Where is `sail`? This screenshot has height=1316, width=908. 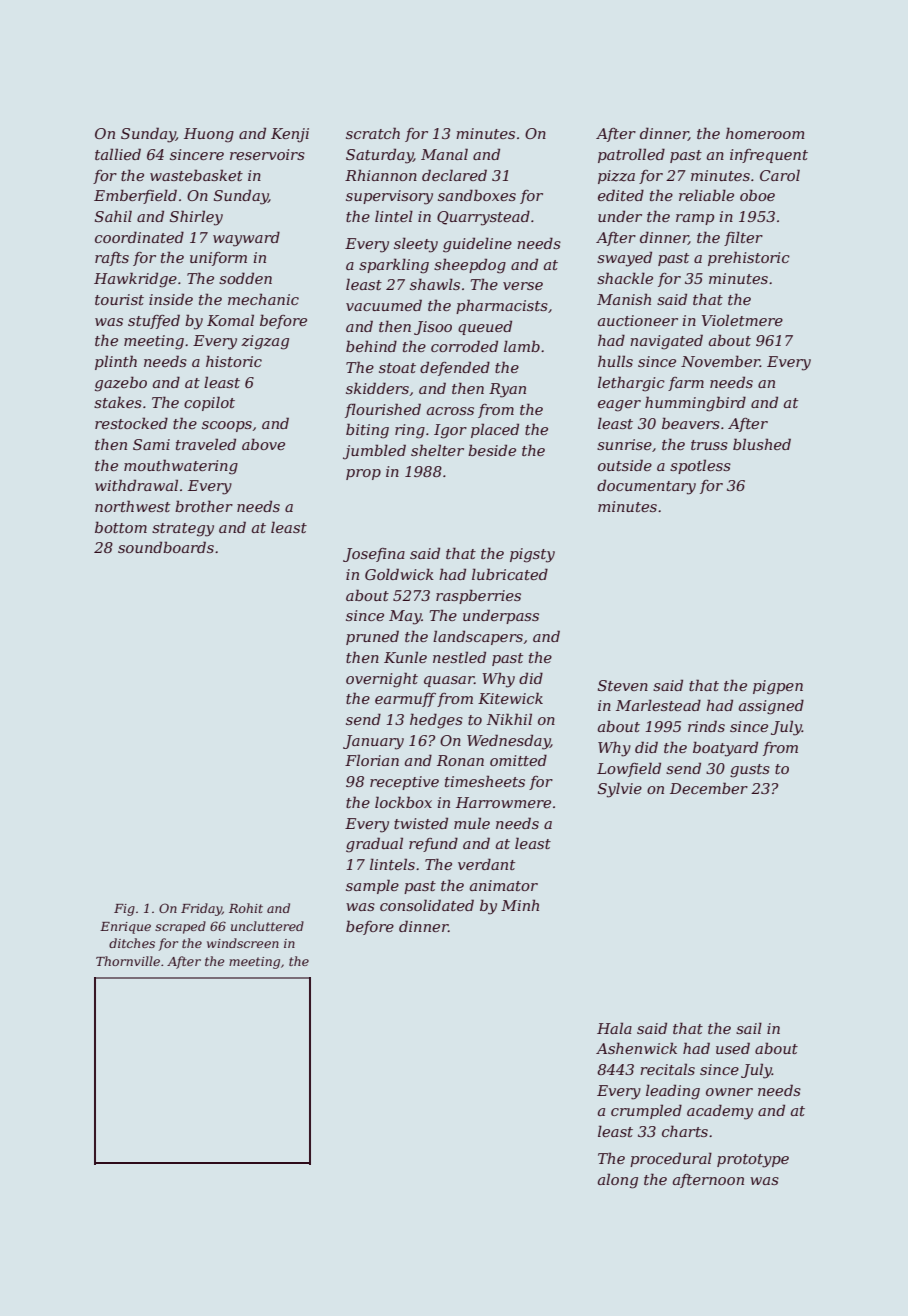 sail is located at coordinates (749, 1028).
